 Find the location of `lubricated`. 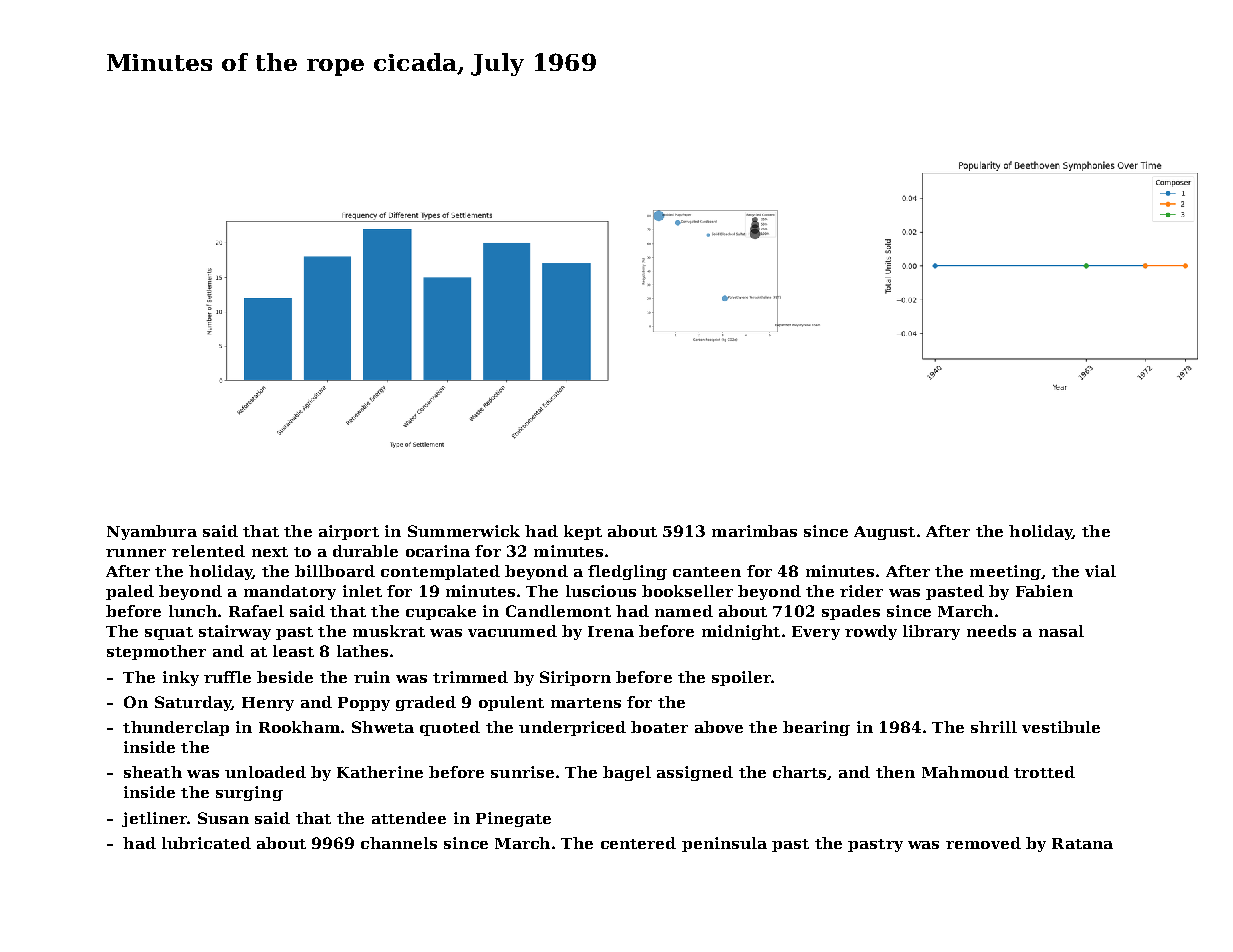

lubricated is located at coordinates (206, 843).
